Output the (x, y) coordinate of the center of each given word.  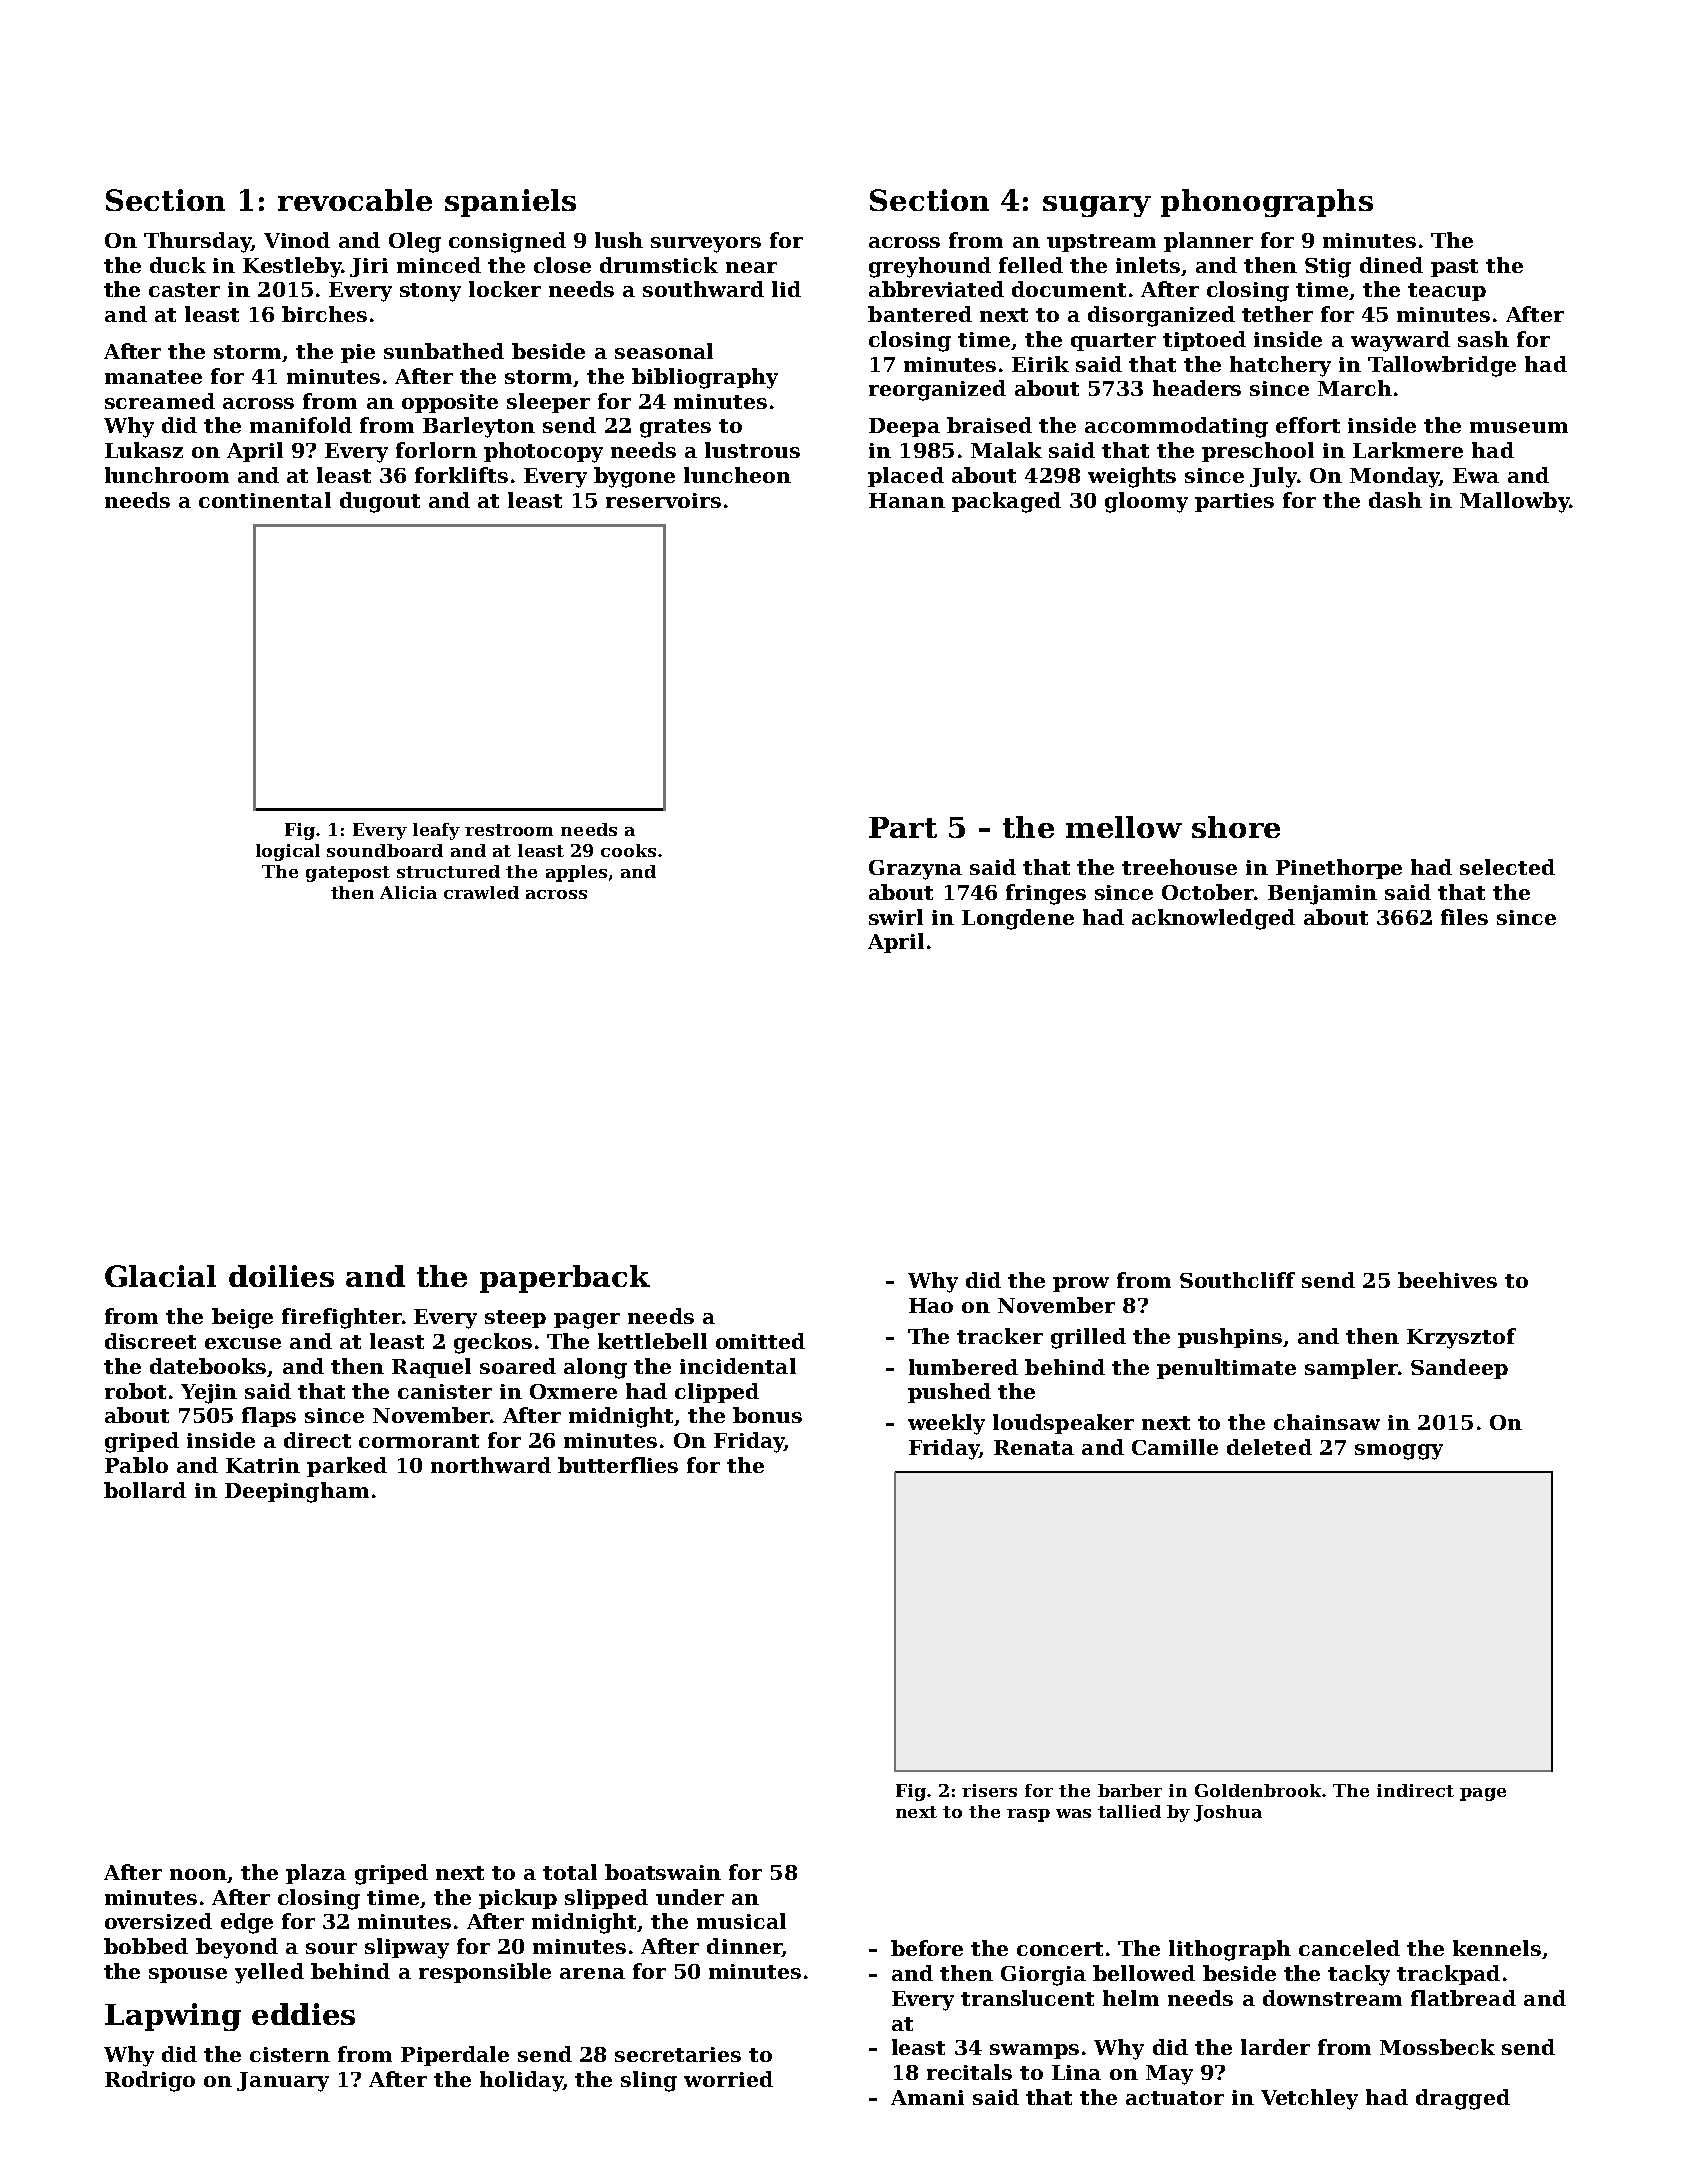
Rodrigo (150, 2081)
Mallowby (1515, 502)
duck (178, 265)
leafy (436, 831)
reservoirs (663, 500)
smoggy (1399, 1452)
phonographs (1267, 203)
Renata (1034, 1447)
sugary (1097, 206)
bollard (145, 1490)
